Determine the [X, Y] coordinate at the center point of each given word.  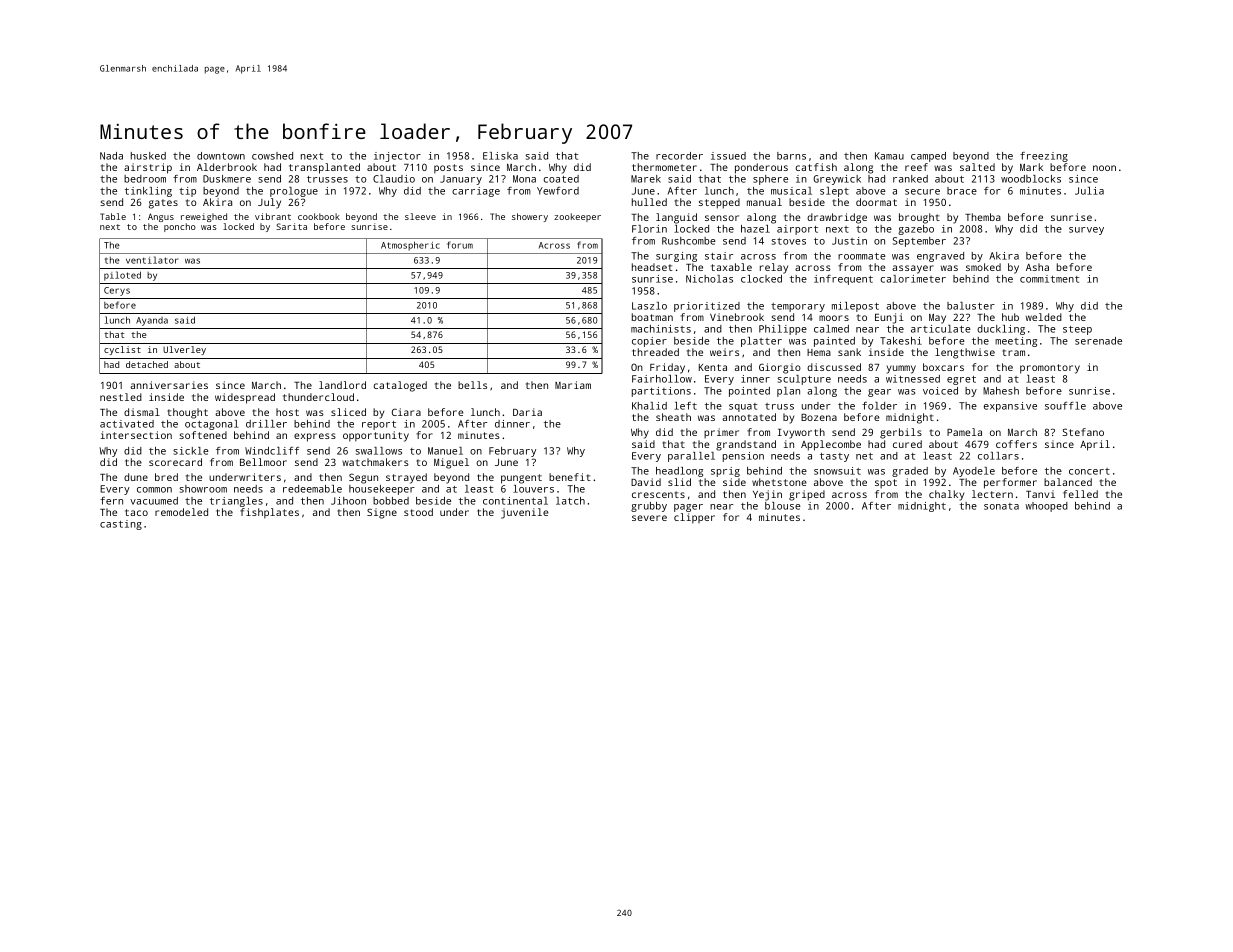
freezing [1044, 157]
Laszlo [649, 306]
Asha [1037, 267]
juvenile [524, 513]
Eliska [500, 156]
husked [148, 156]
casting [121, 525]
